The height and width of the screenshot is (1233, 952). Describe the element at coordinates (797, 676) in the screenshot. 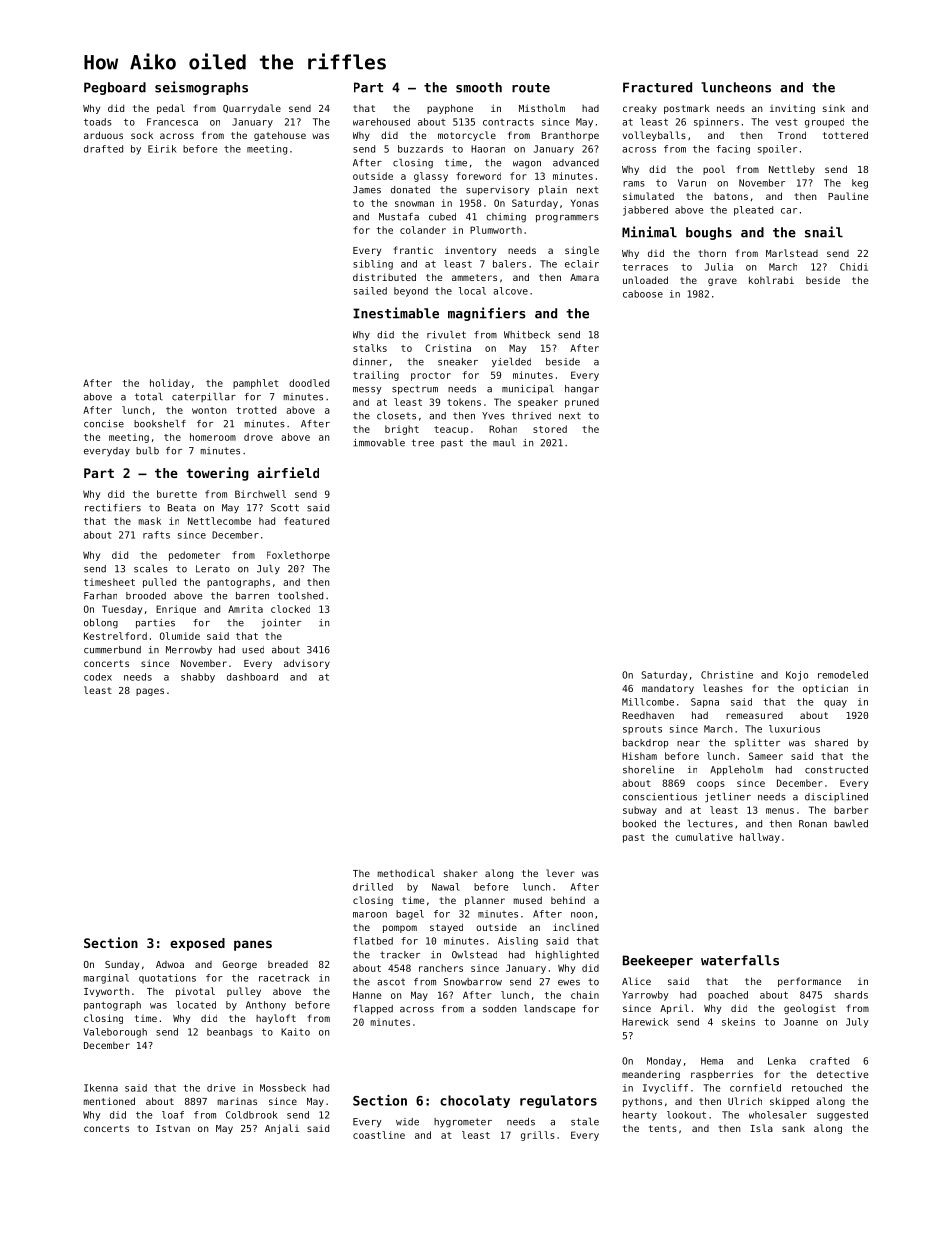

I see `Kojo` at that location.
